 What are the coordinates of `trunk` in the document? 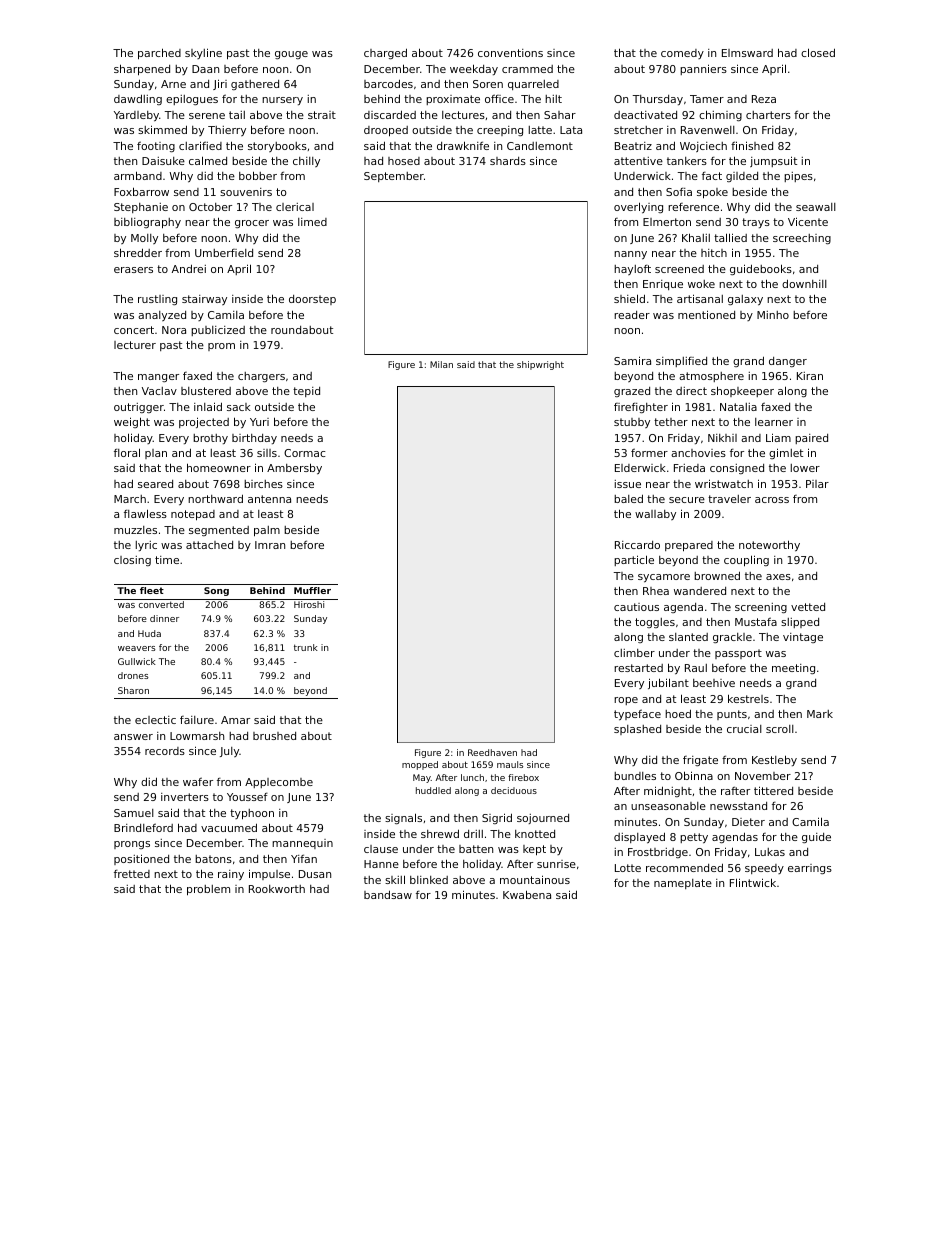 It's located at (306, 647).
